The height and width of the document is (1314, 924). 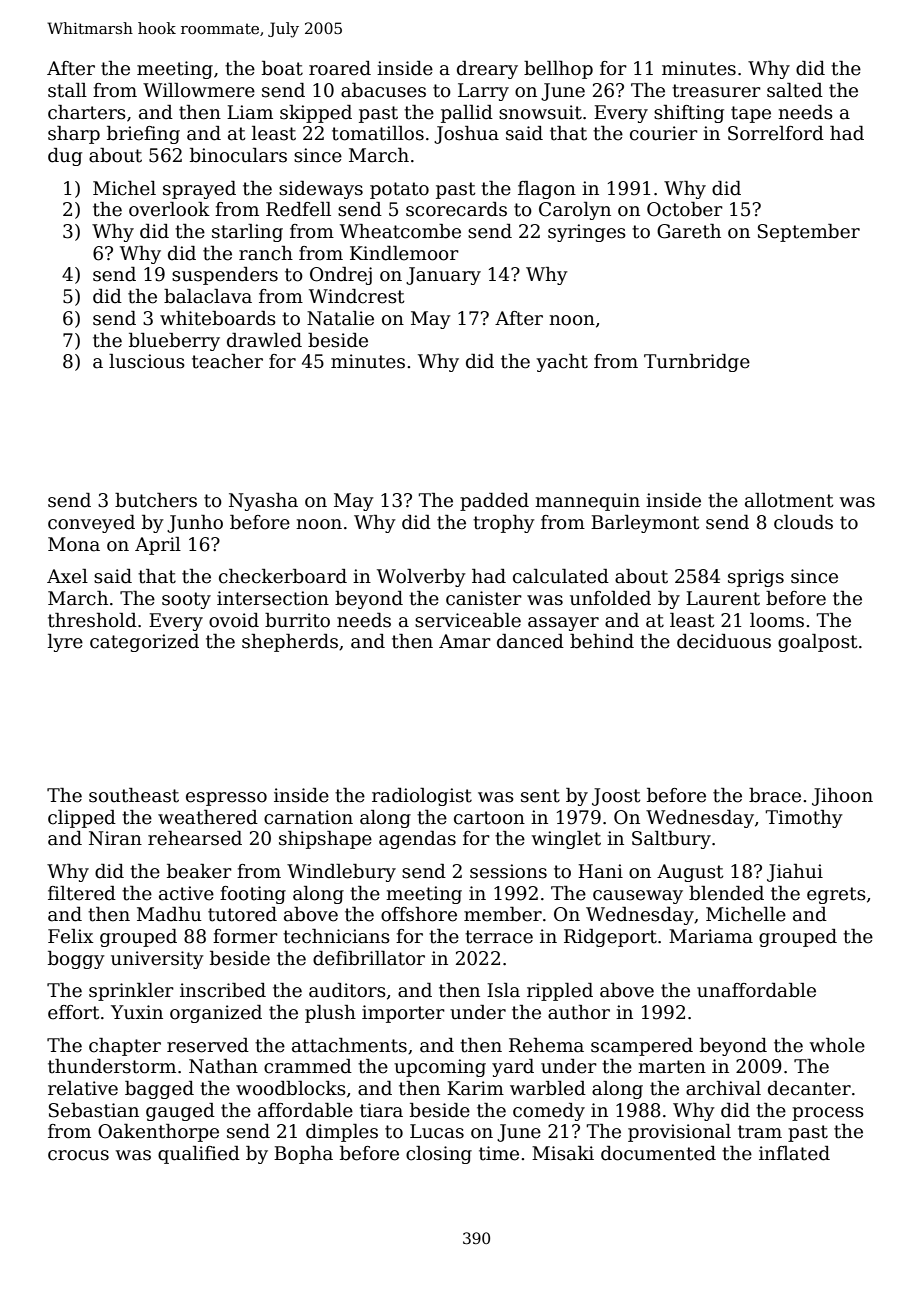 I want to click on Nathan, so click(x=223, y=1066).
